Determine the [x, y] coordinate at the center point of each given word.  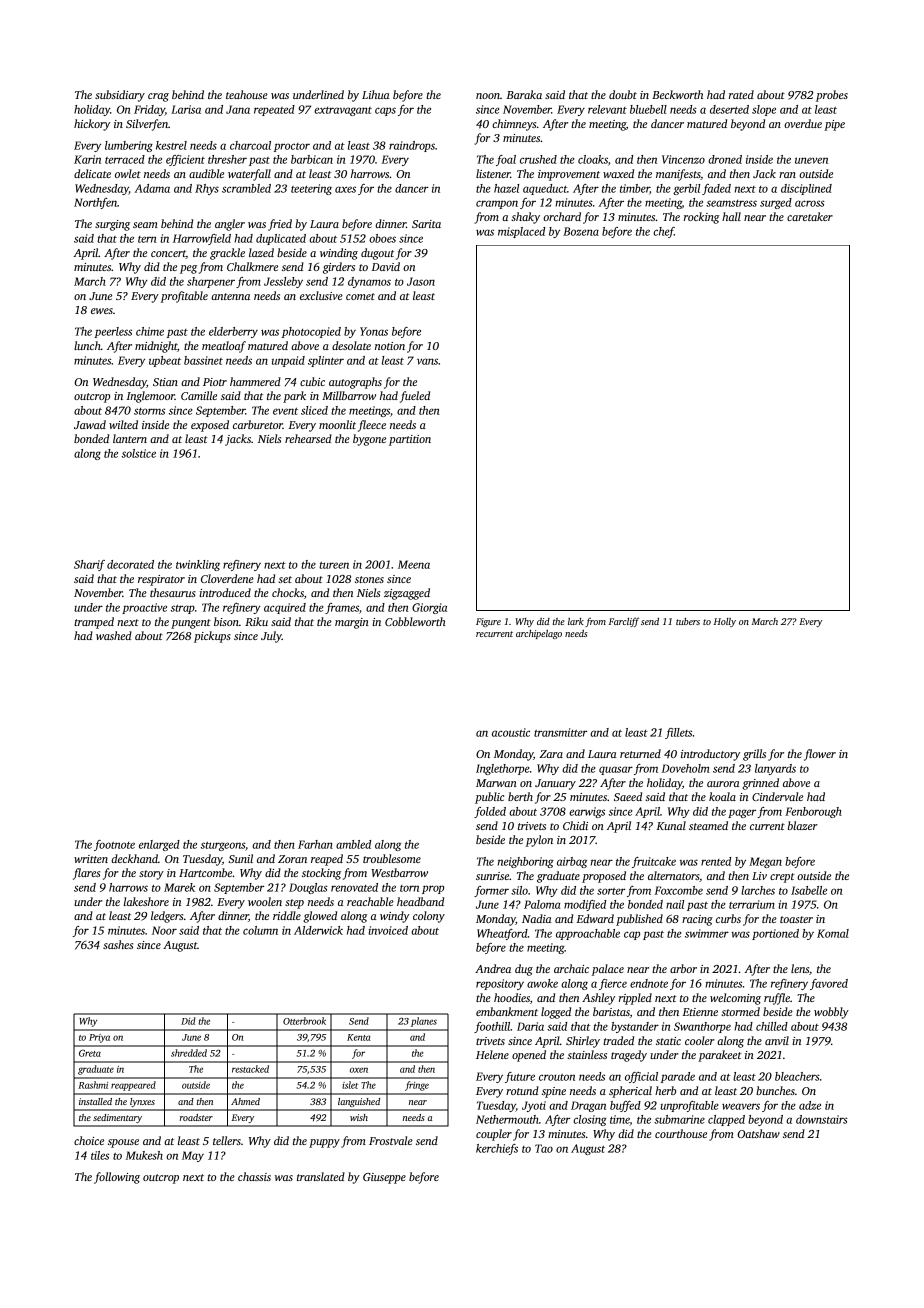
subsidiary [120, 96]
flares [86, 874]
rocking [701, 218]
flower [820, 755]
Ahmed [245, 1101]
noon [488, 96]
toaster [796, 919]
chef [663, 232]
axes [345, 189]
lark [576, 621]
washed [114, 635]
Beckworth [677, 94]
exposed [210, 426]
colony [429, 917]
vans [427, 361]
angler [230, 225]
